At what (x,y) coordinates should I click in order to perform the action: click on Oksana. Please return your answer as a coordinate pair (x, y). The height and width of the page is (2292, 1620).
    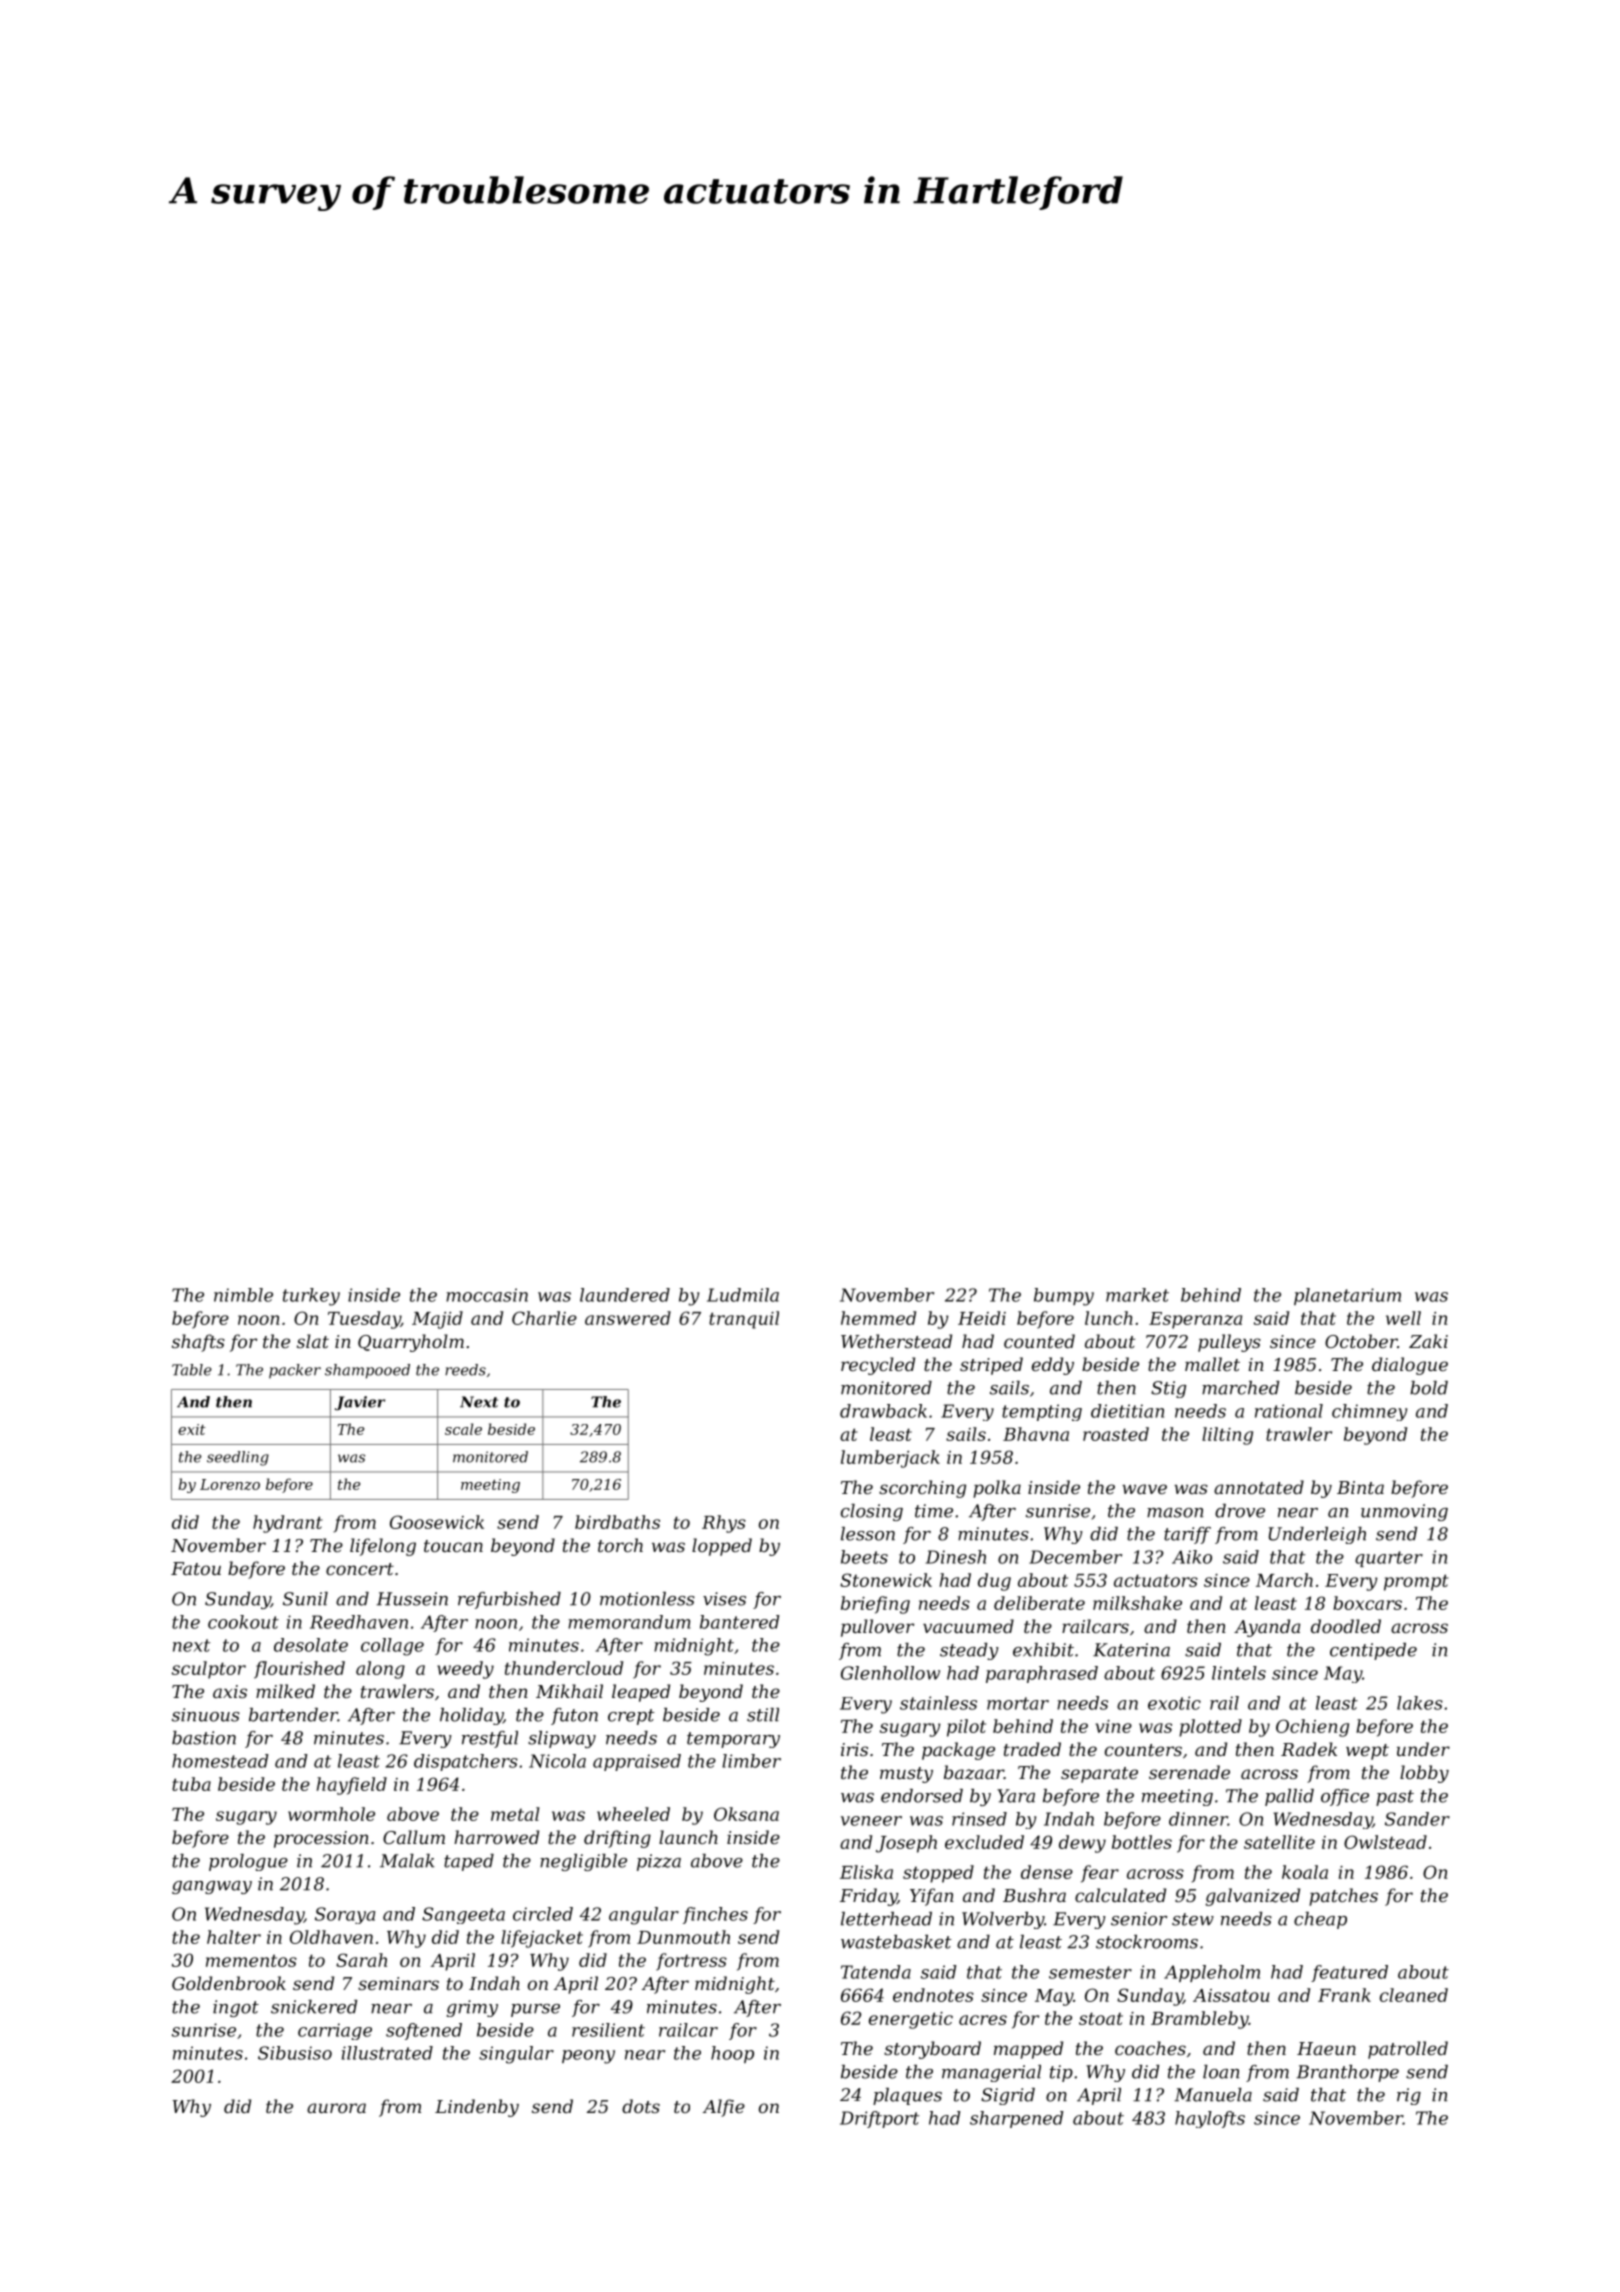
    Looking at the image, I should click on (746, 1814).
